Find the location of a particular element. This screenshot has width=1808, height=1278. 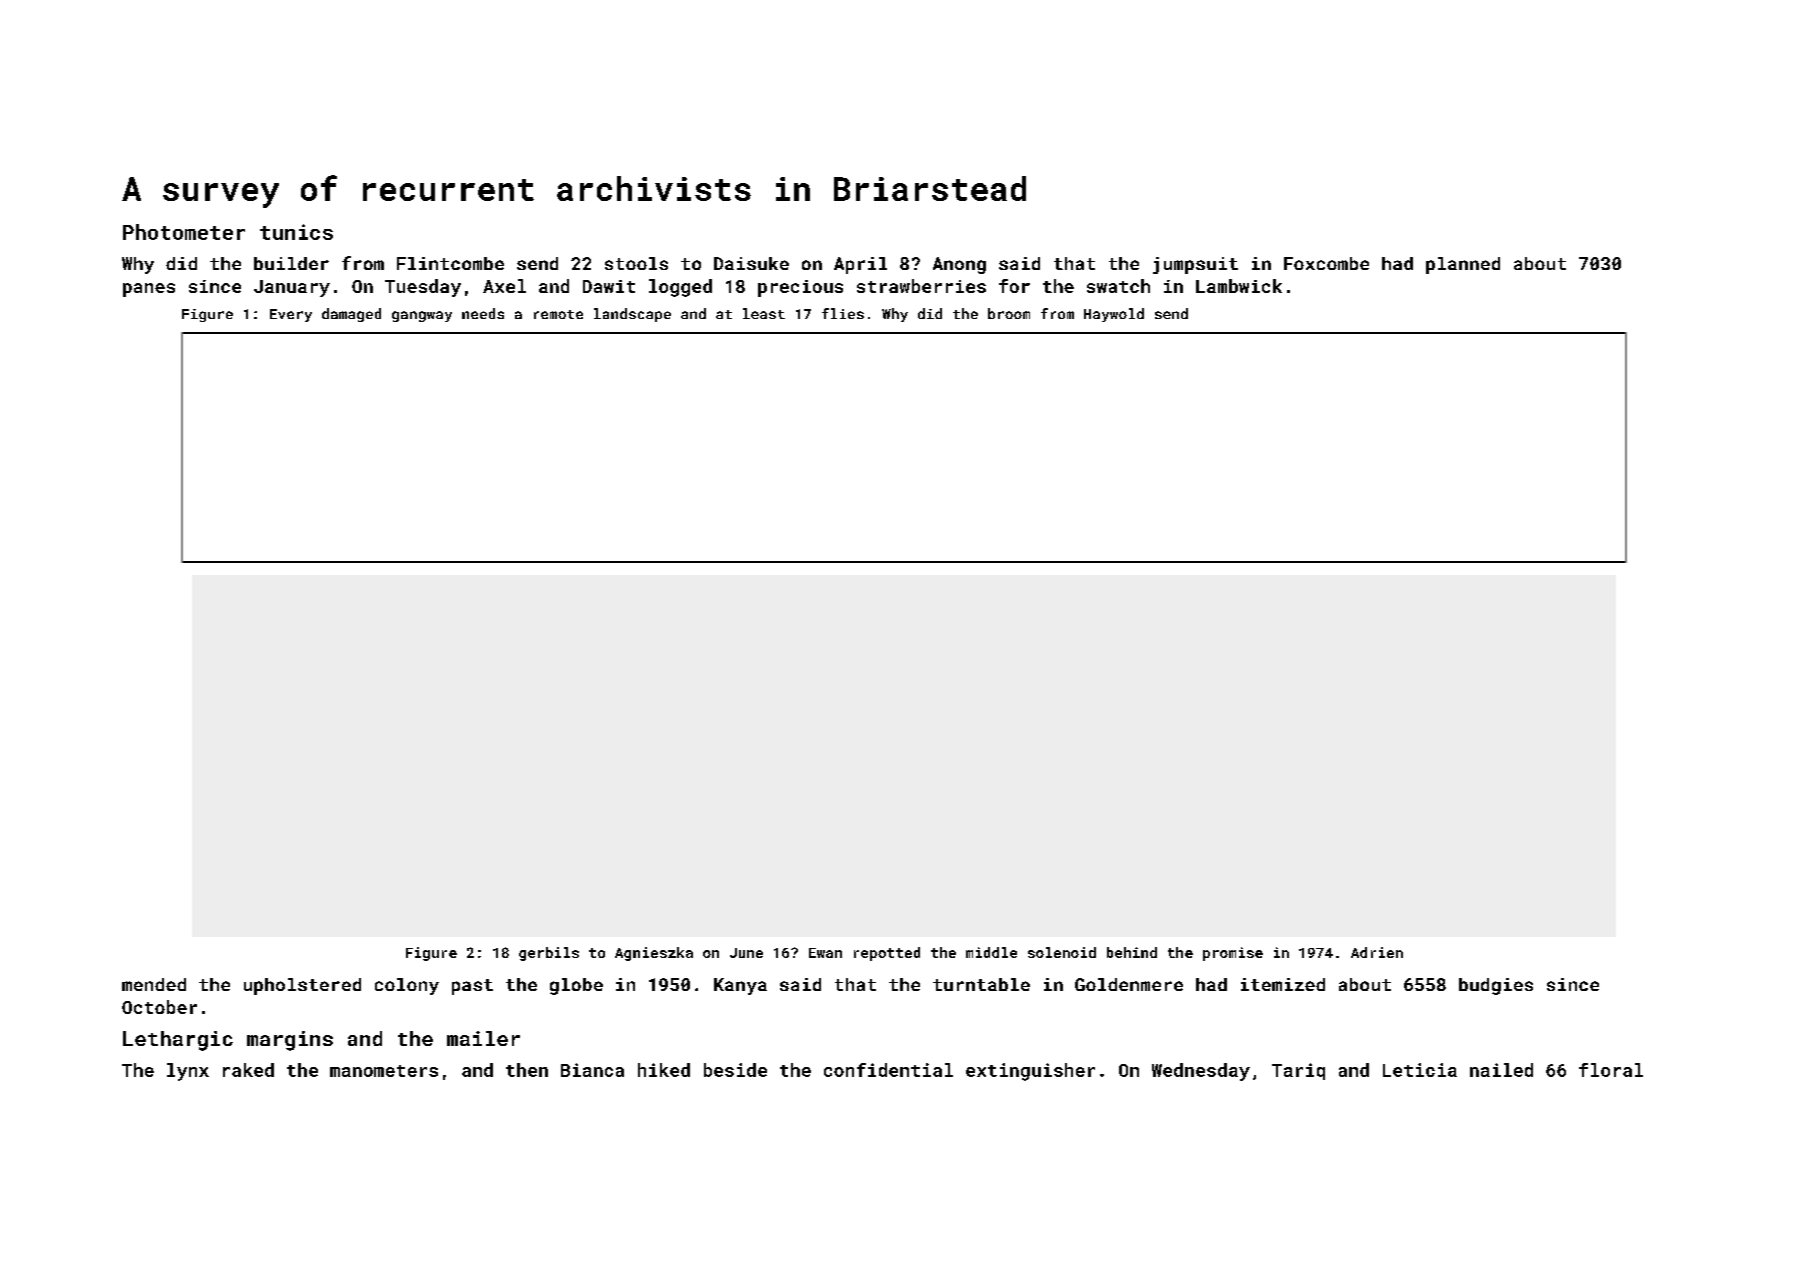

behind is located at coordinates (1132, 952).
